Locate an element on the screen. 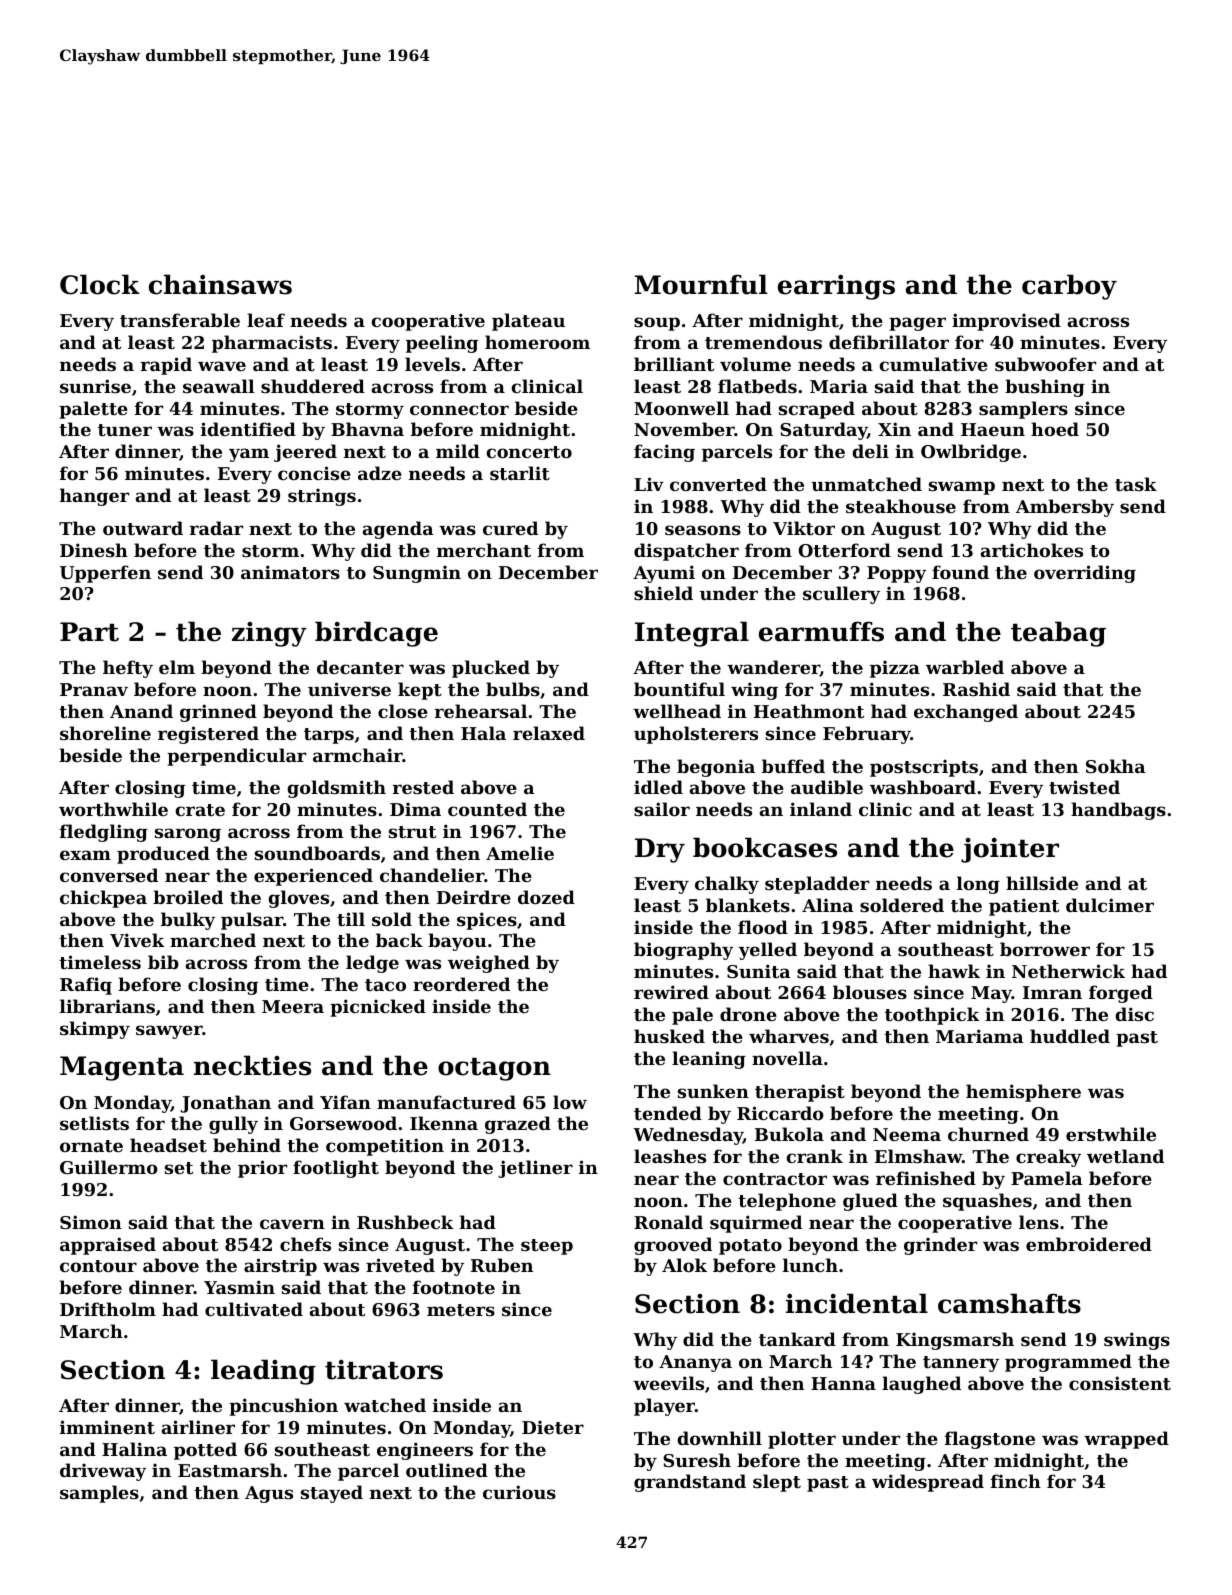 The height and width of the screenshot is (1595, 1232). Mournful is located at coordinates (701, 284).
